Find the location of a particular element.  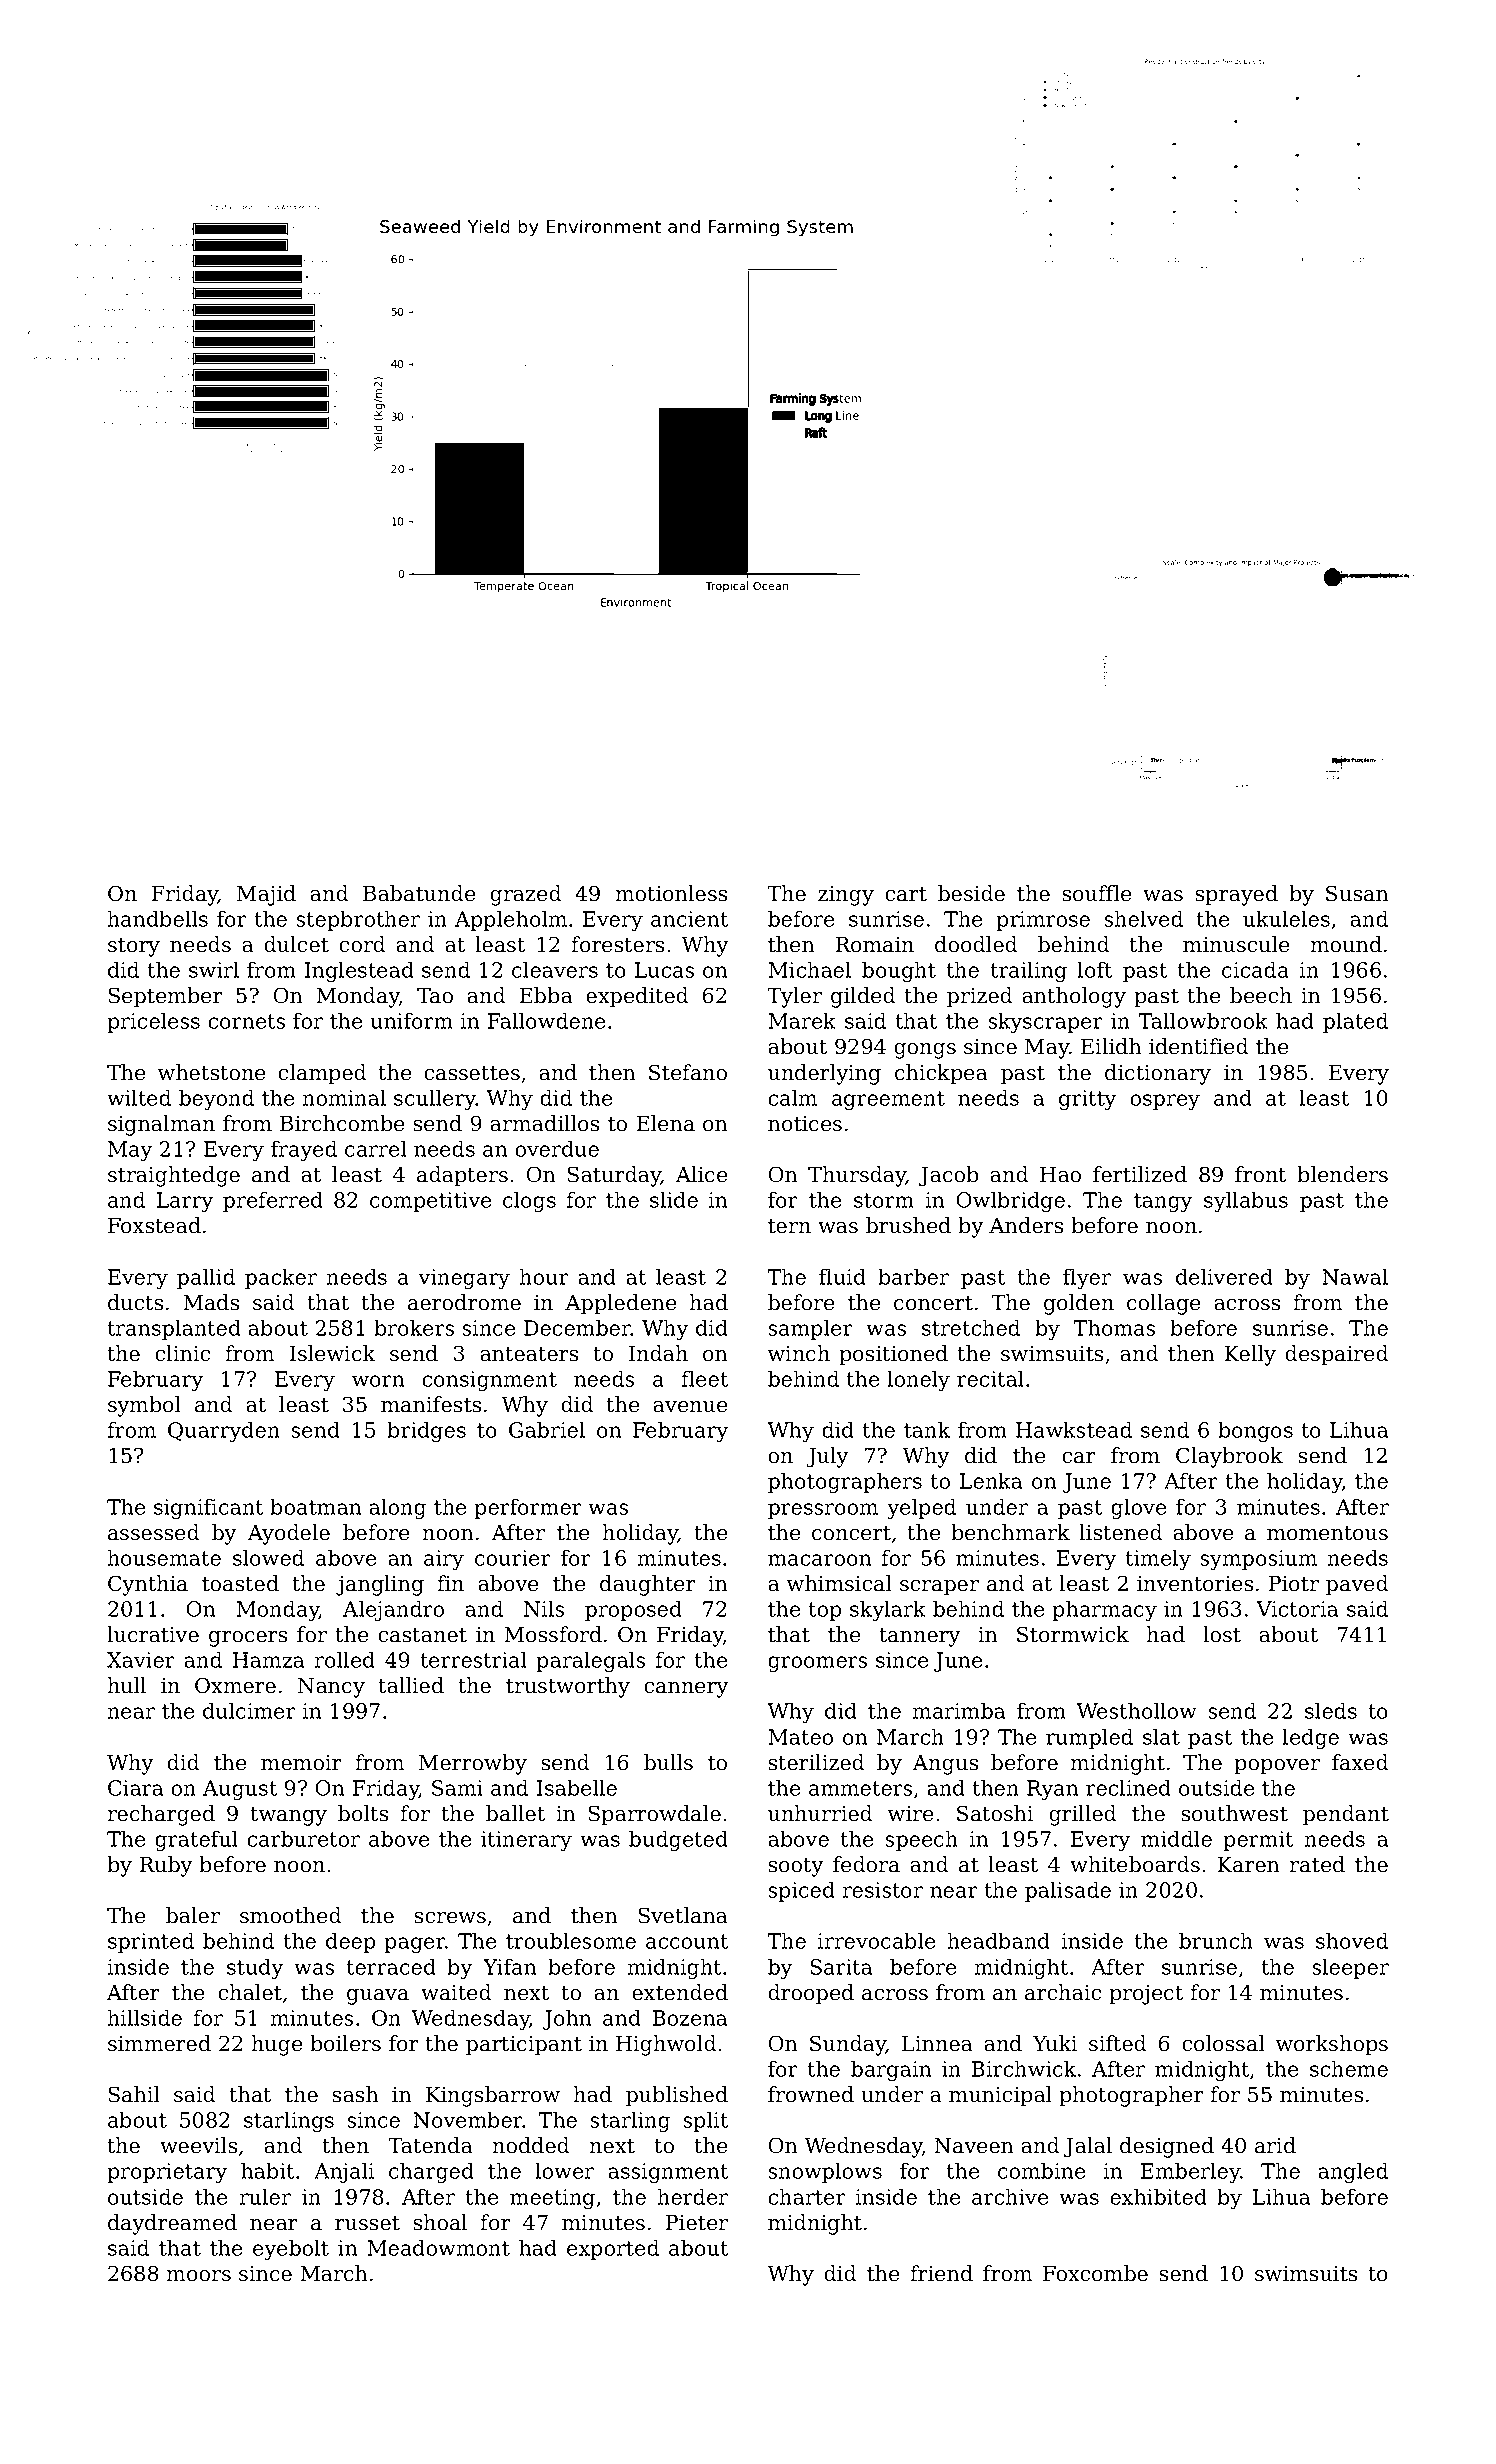

Susan is located at coordinates (1357, 893).
